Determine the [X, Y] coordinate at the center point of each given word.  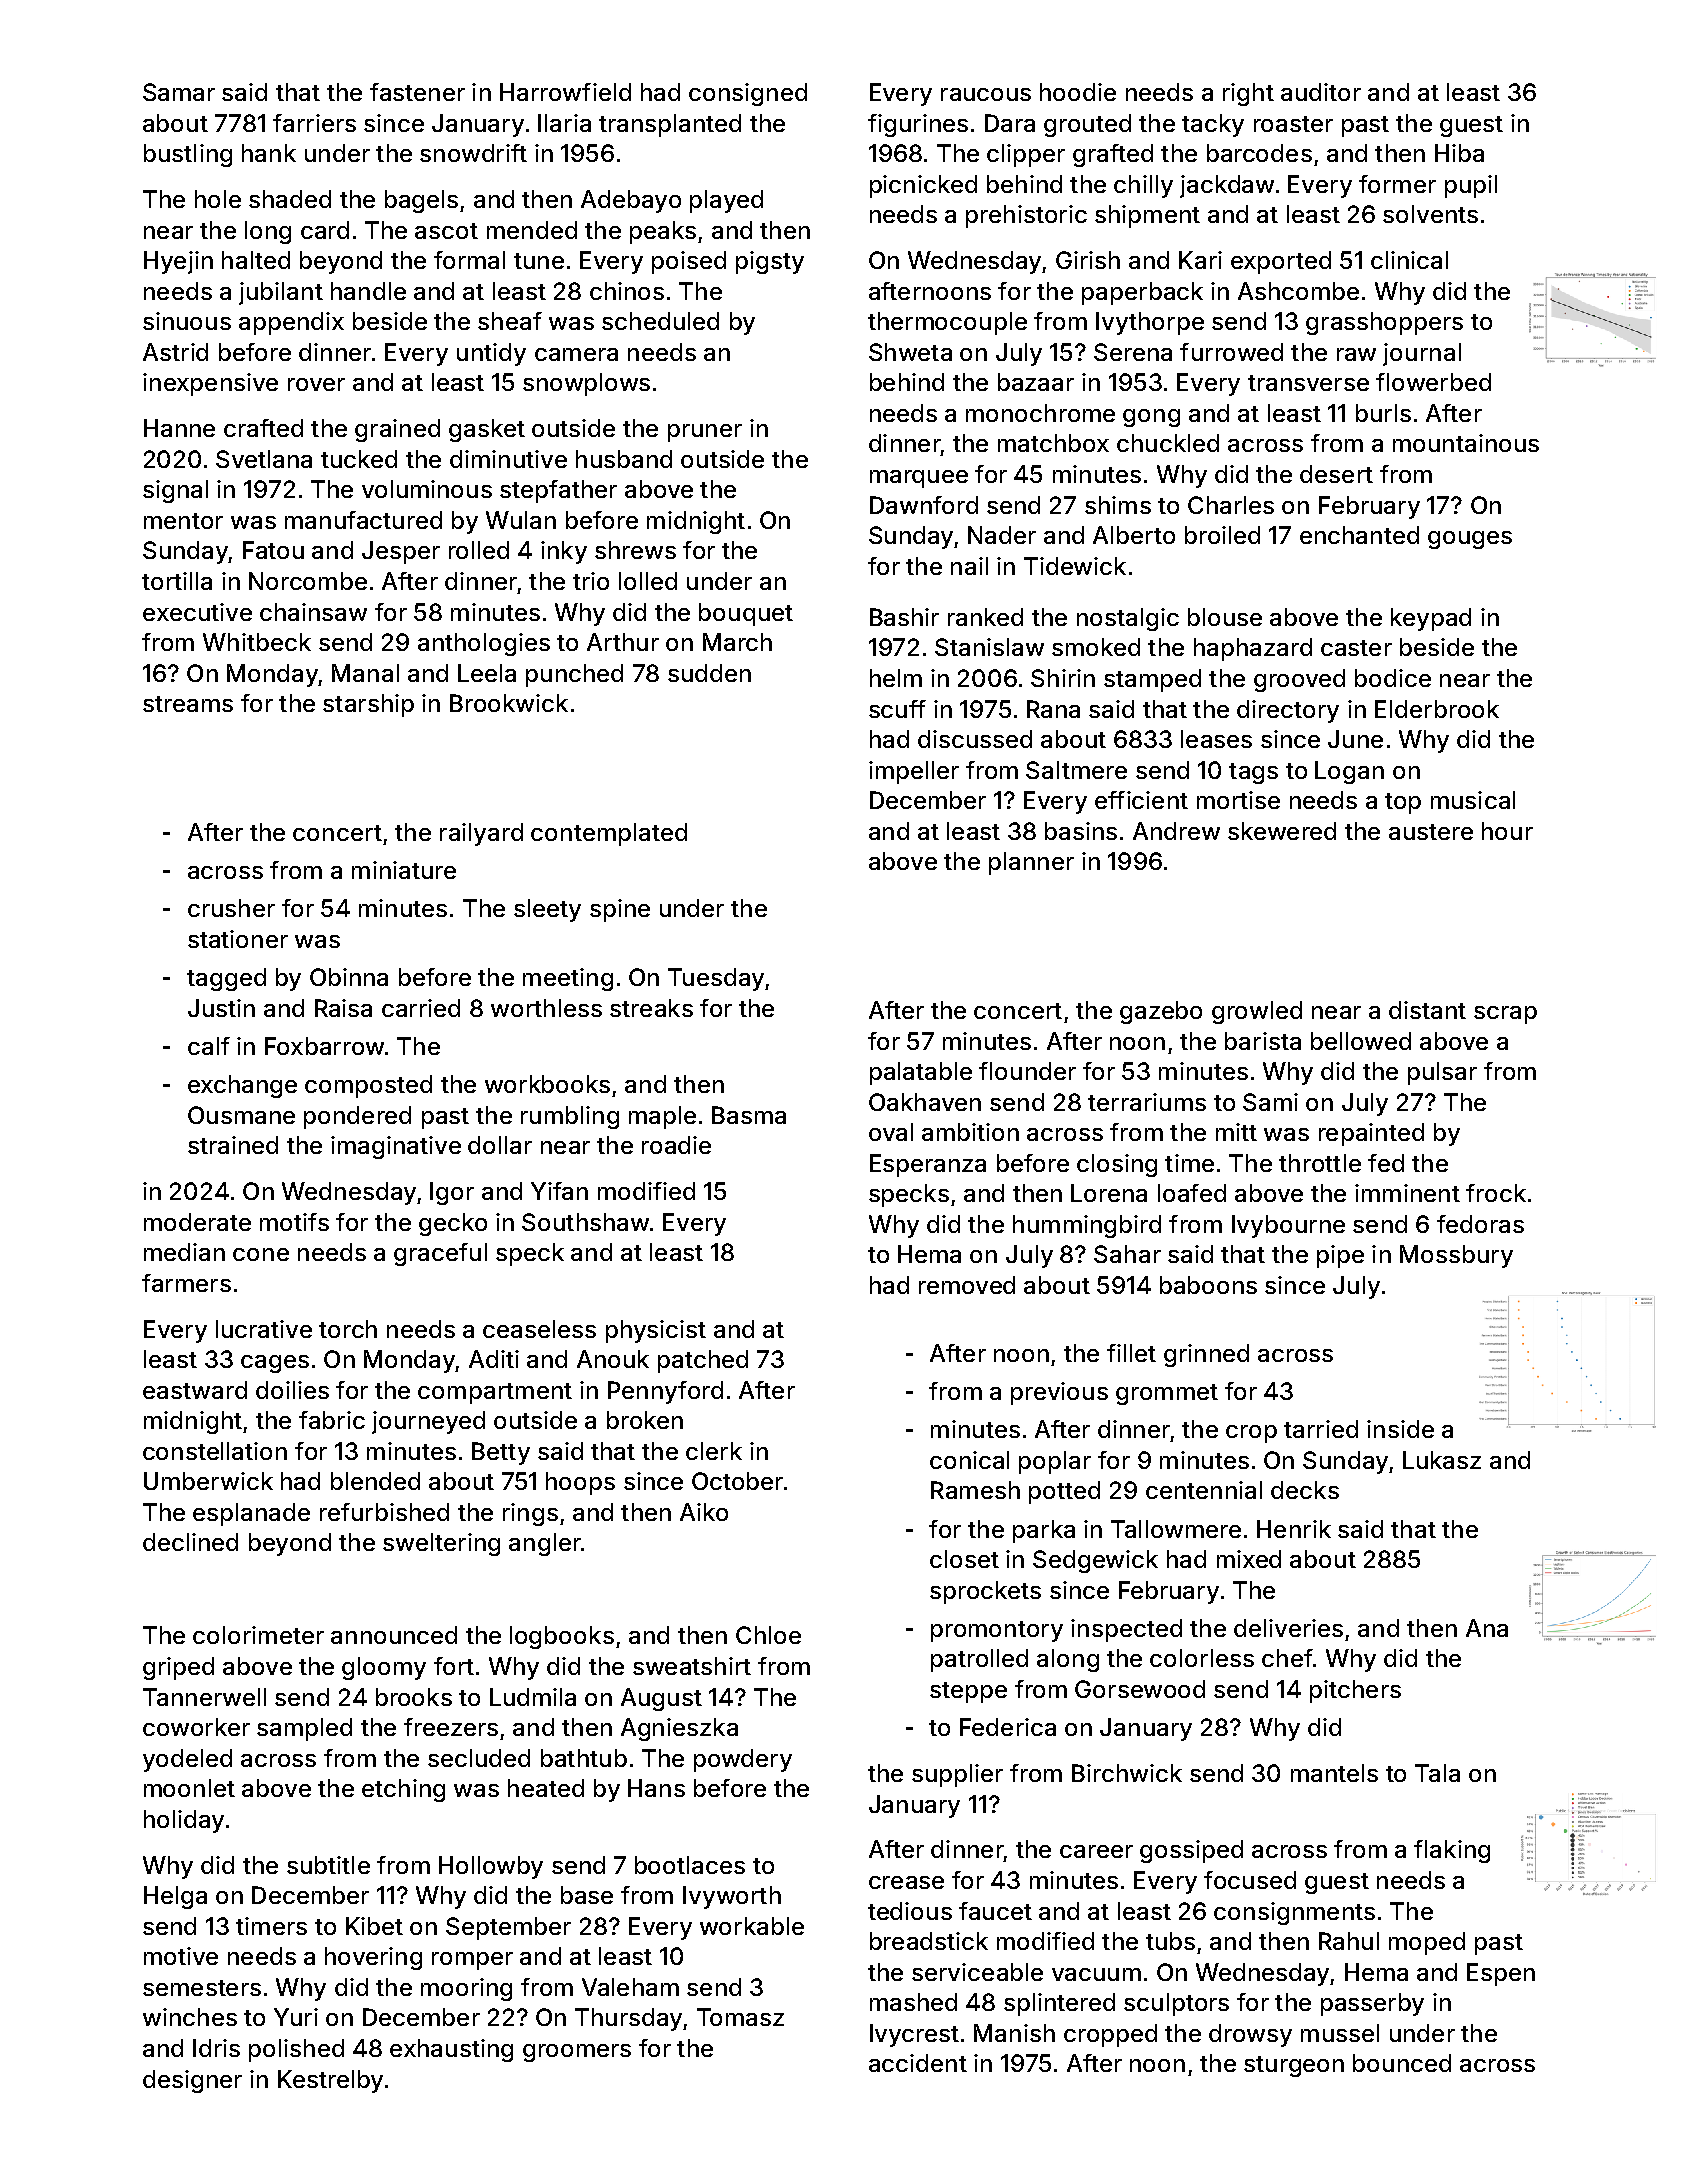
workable [752, 1926]
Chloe [768, 1635]
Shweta [910, 352]
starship [368, 705]
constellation [215, 1451]
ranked [985, 617]
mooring [466, 1989]
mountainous [1466, 443]
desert [1336, 474]
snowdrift [473, 153]
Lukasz [1442, 1460]
